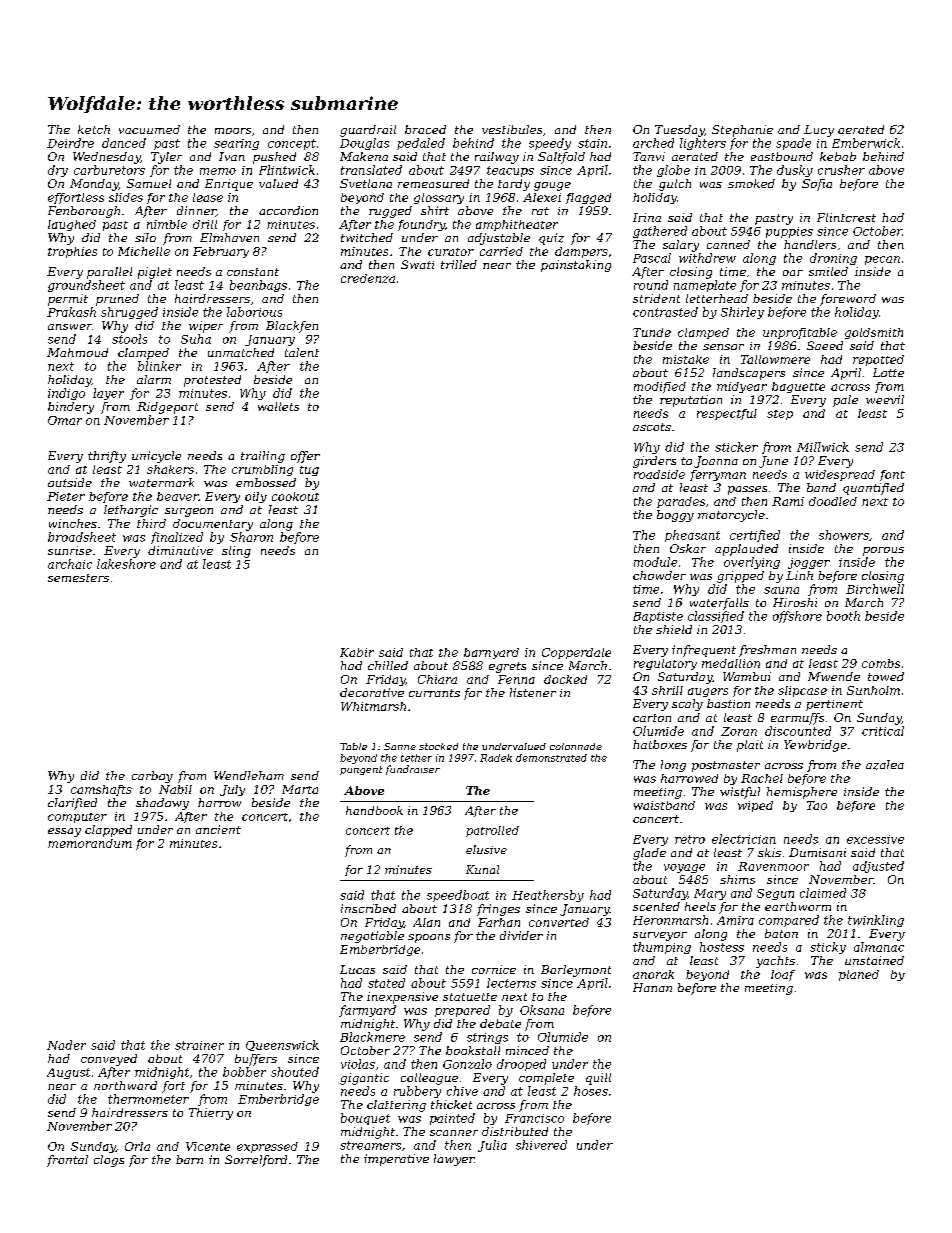 This image has width=952, height=1233. What do you see at coordinates (684, 868) in the image?
I see `voyage` at bounding box center [684, 868].
